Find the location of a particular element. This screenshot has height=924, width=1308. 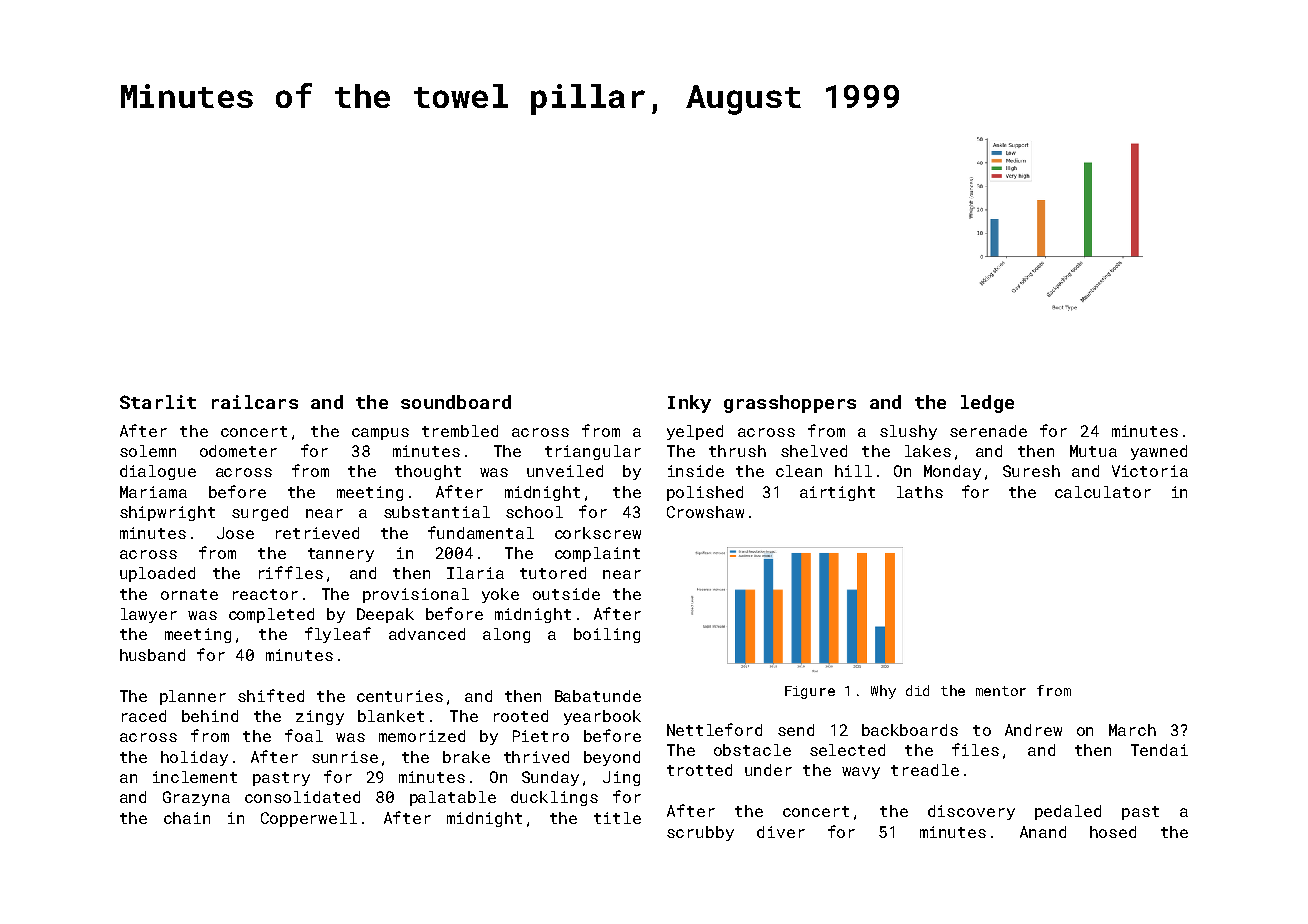

Babatunde is located at coordinates (598, 696).
